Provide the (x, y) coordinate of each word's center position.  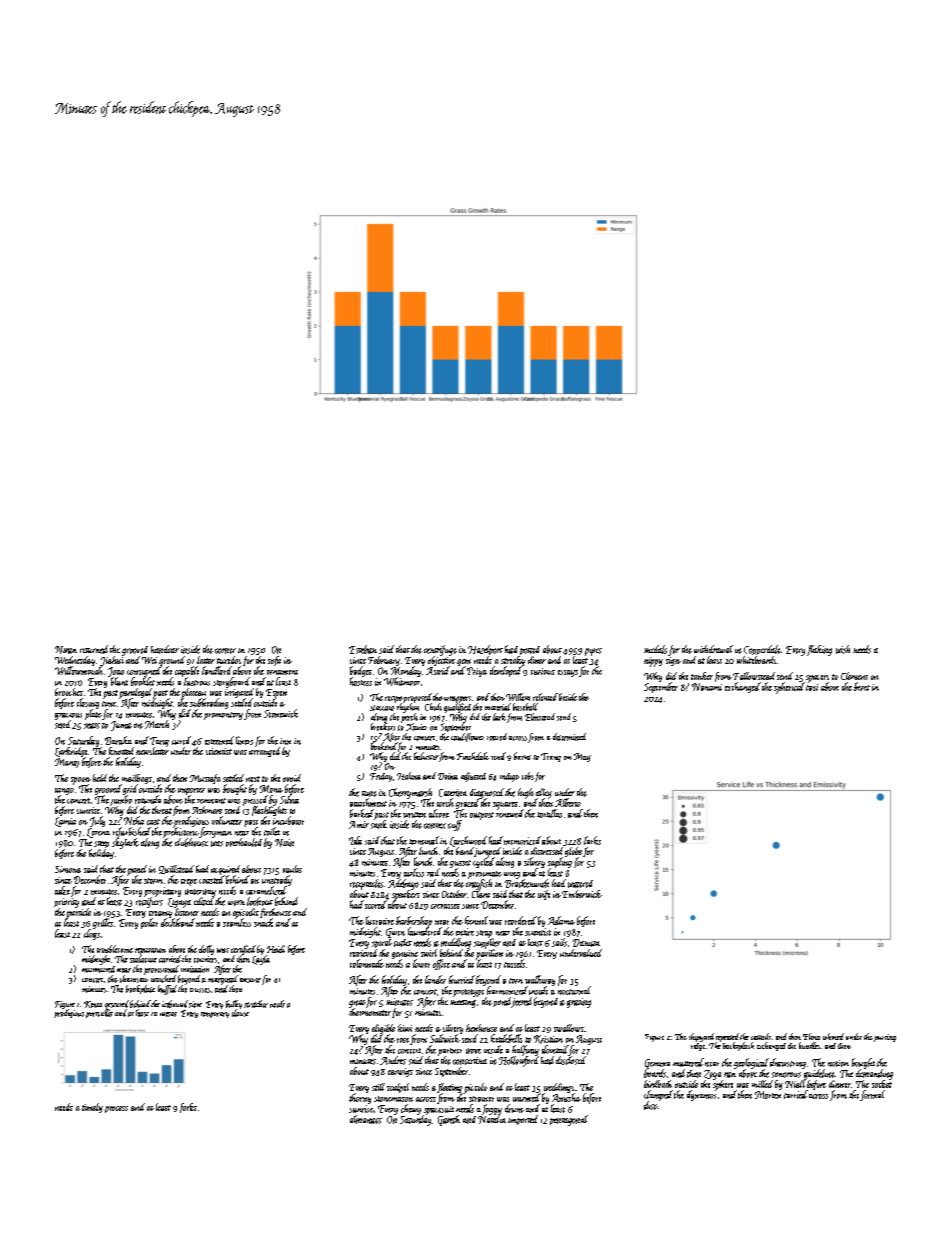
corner (225, 651)
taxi (812, 687)
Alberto (568, 802)
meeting (463, 1004)
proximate (485, 875)
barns (522, 756)
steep (101, 844)
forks (188, 1108)
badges (361, 671)
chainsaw (134, 979)
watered (580, 884)
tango (64, 791)
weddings (559, 1088)
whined (833, 1036)
